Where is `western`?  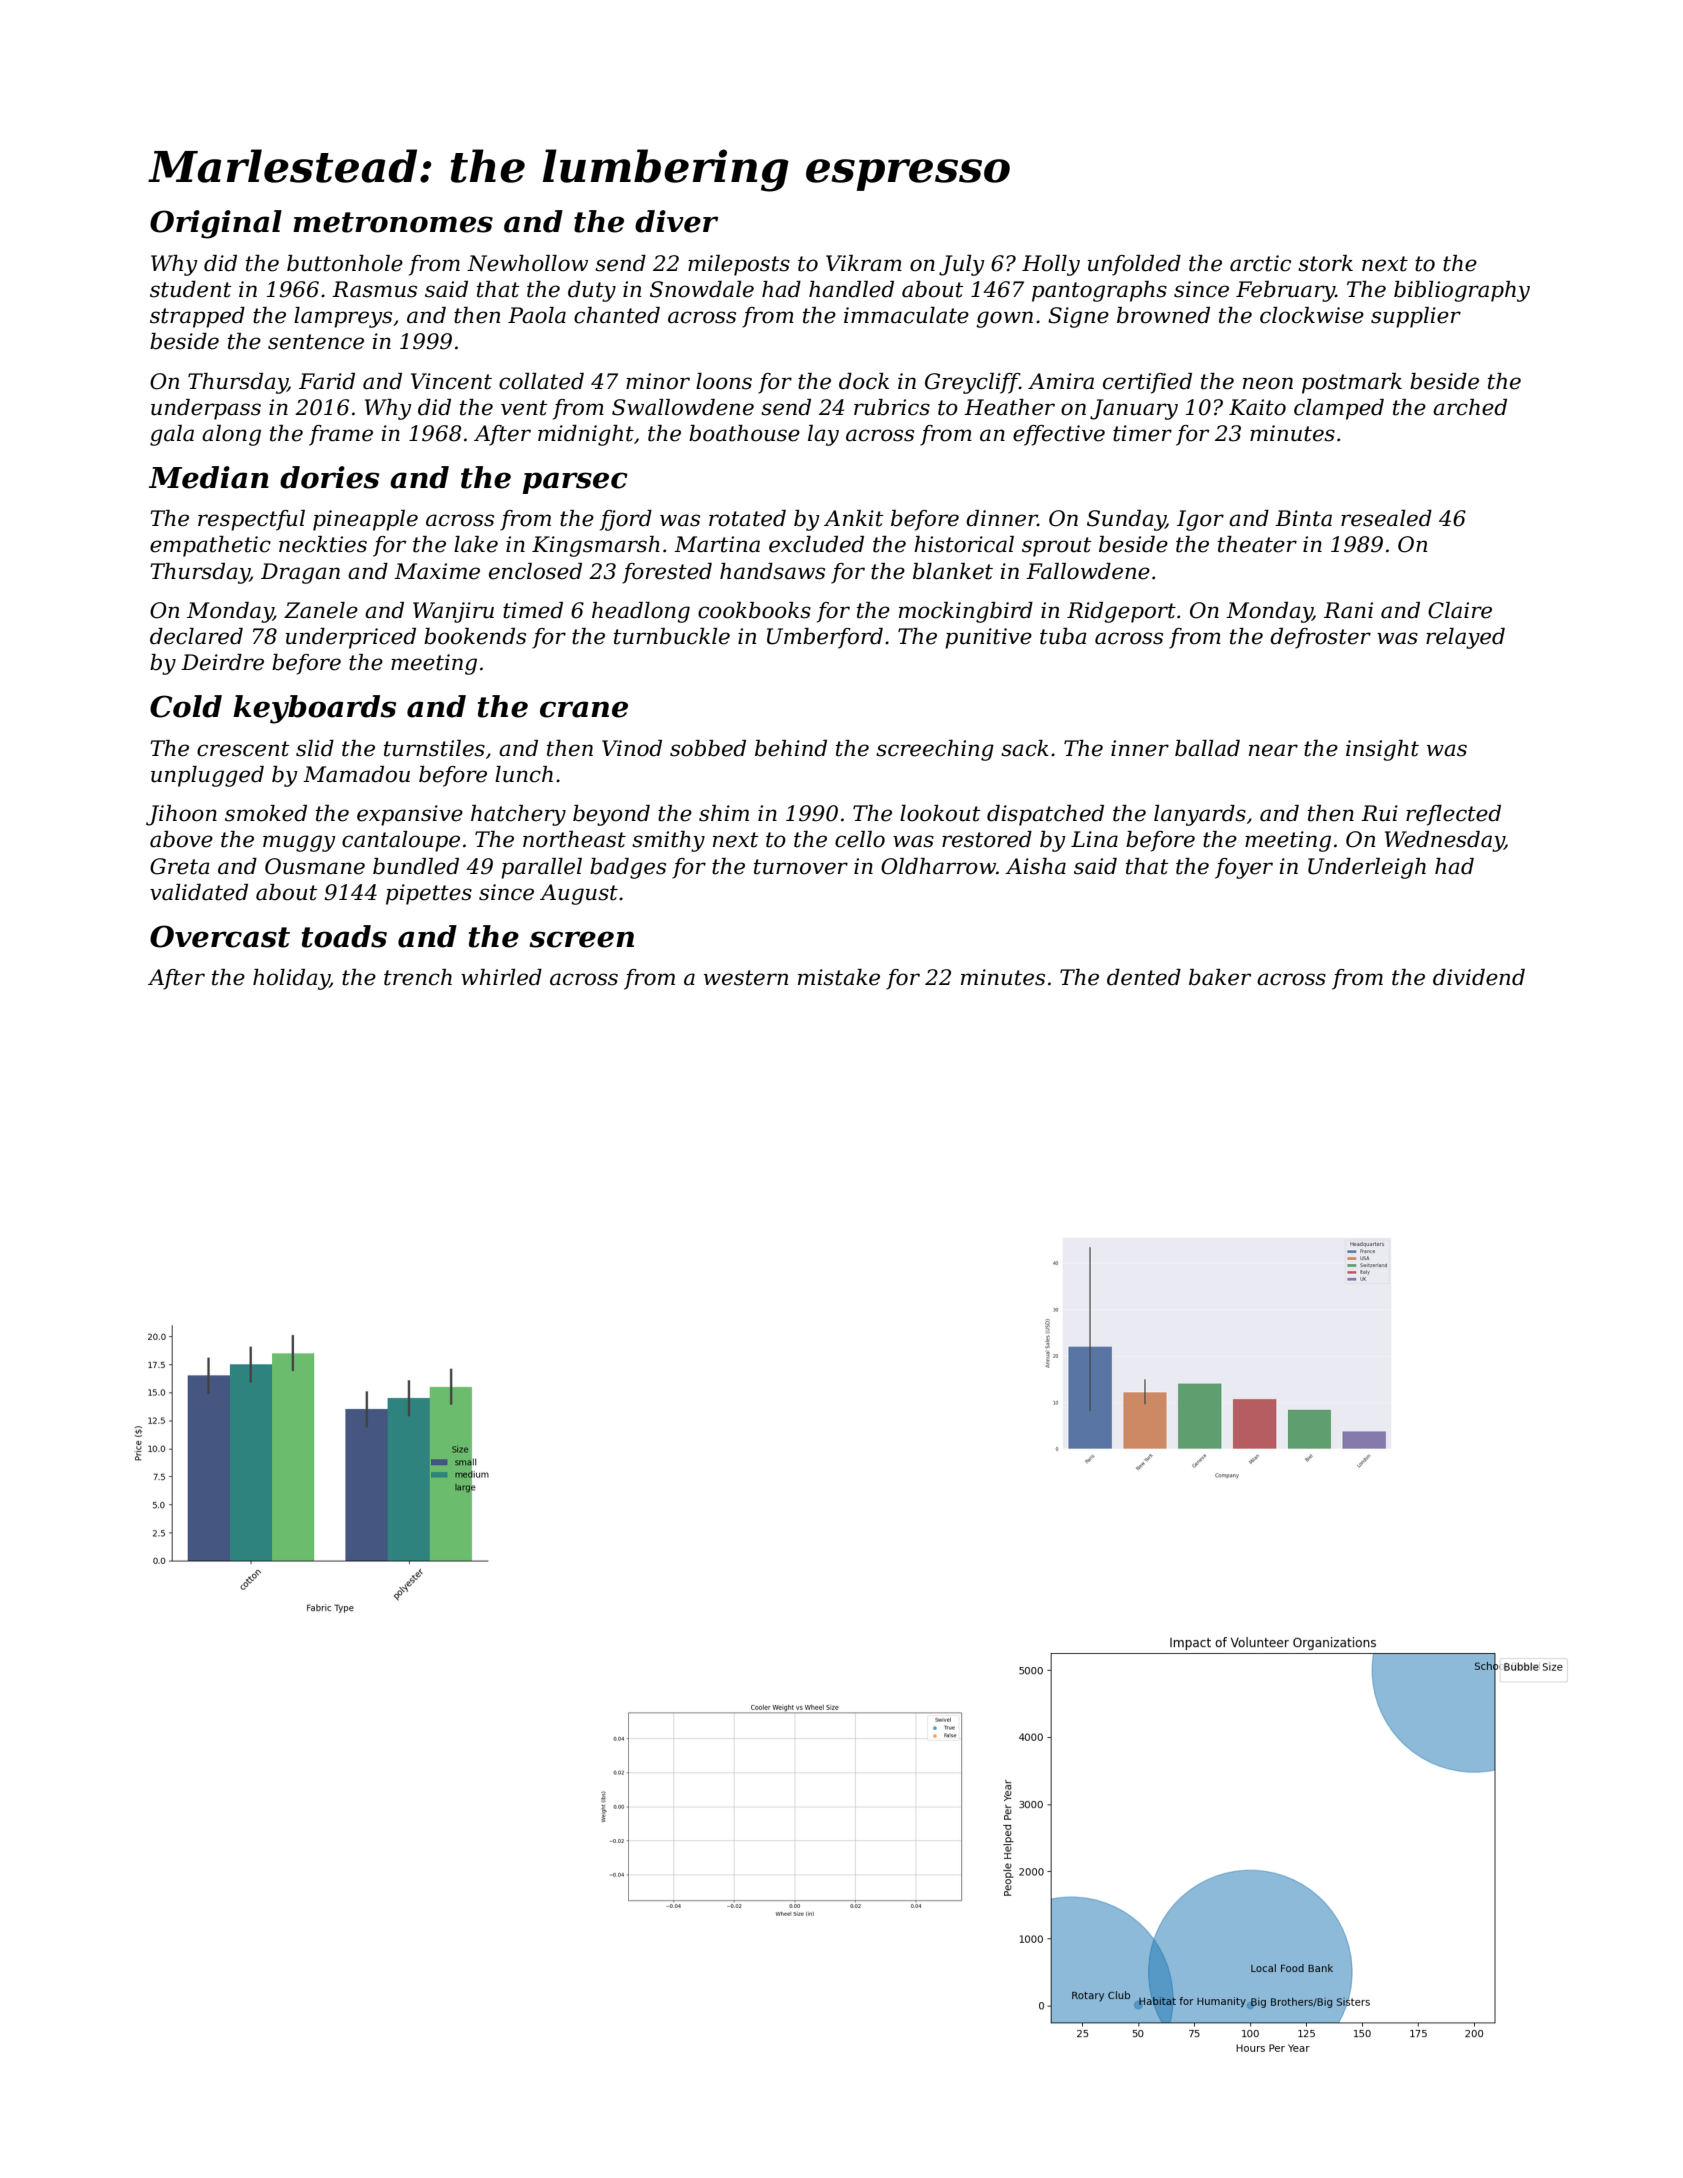
western is located at coordinates (746, 978).
